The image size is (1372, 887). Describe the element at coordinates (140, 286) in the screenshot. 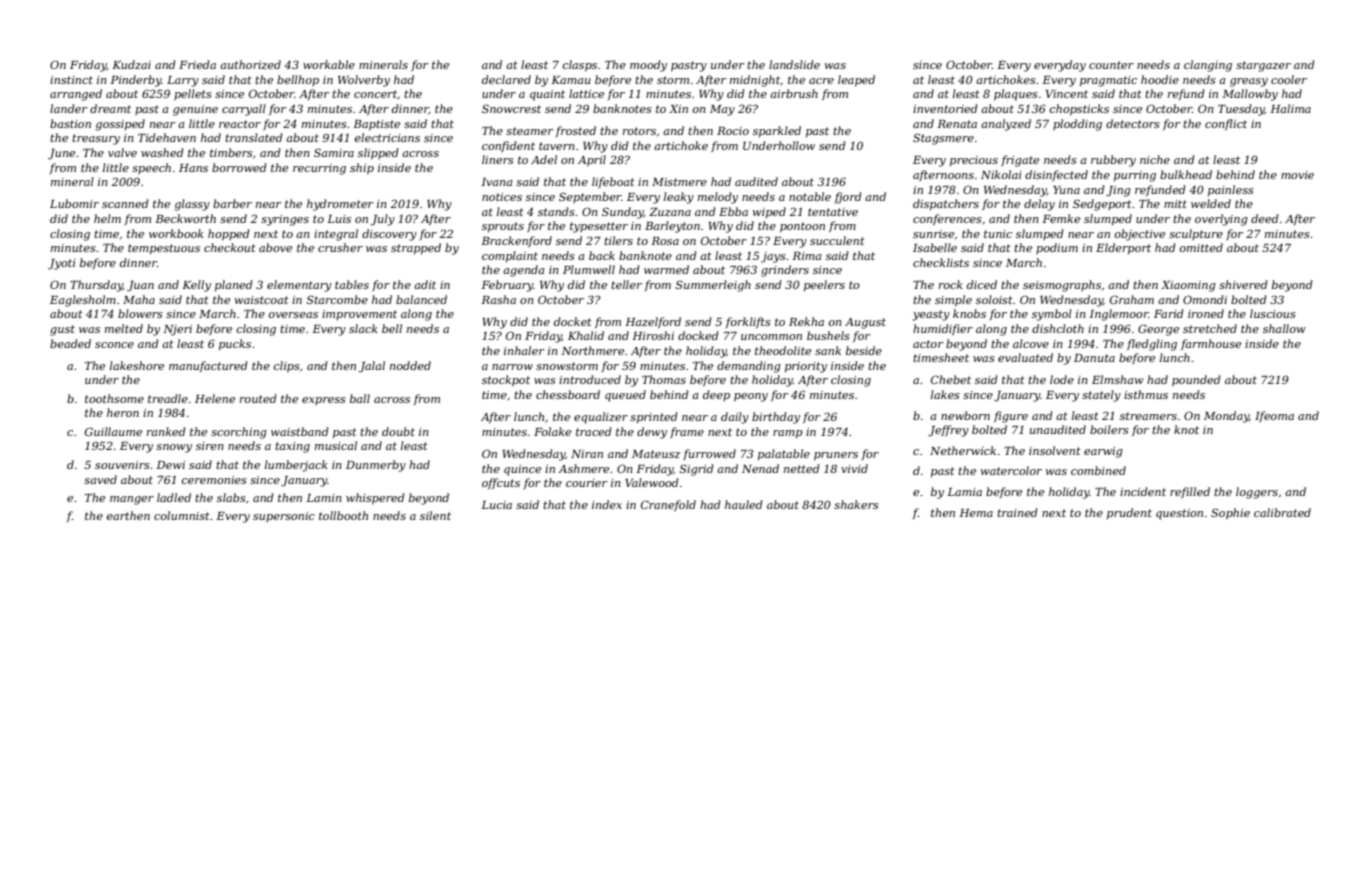

I see `Juan` at that location.
